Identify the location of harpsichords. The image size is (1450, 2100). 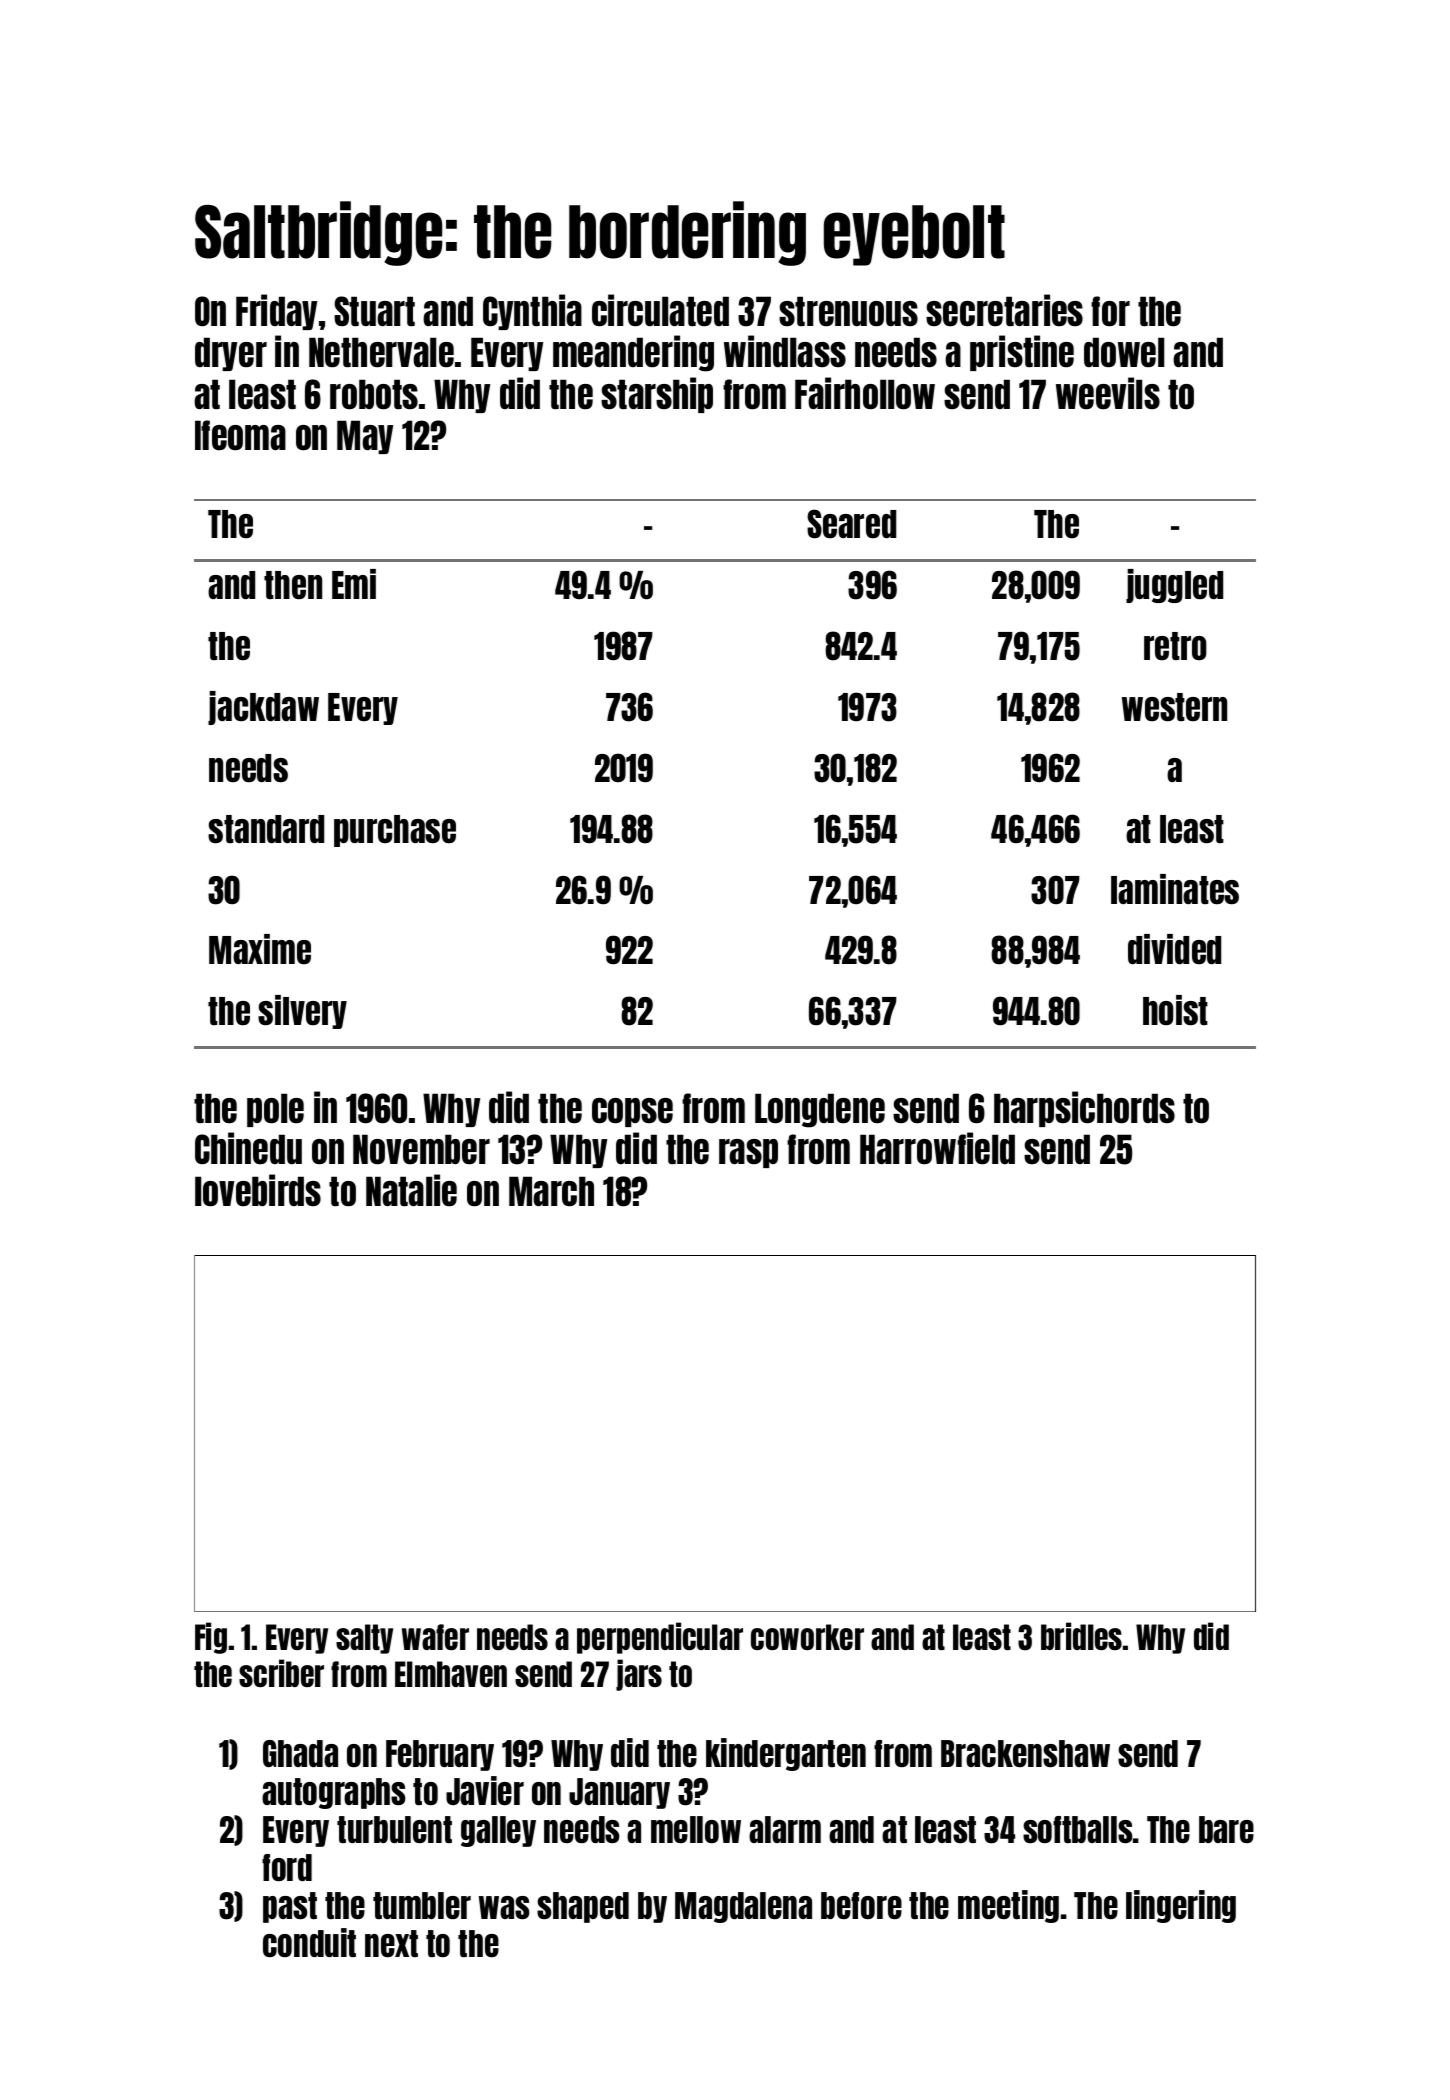
(1084, 1109).
